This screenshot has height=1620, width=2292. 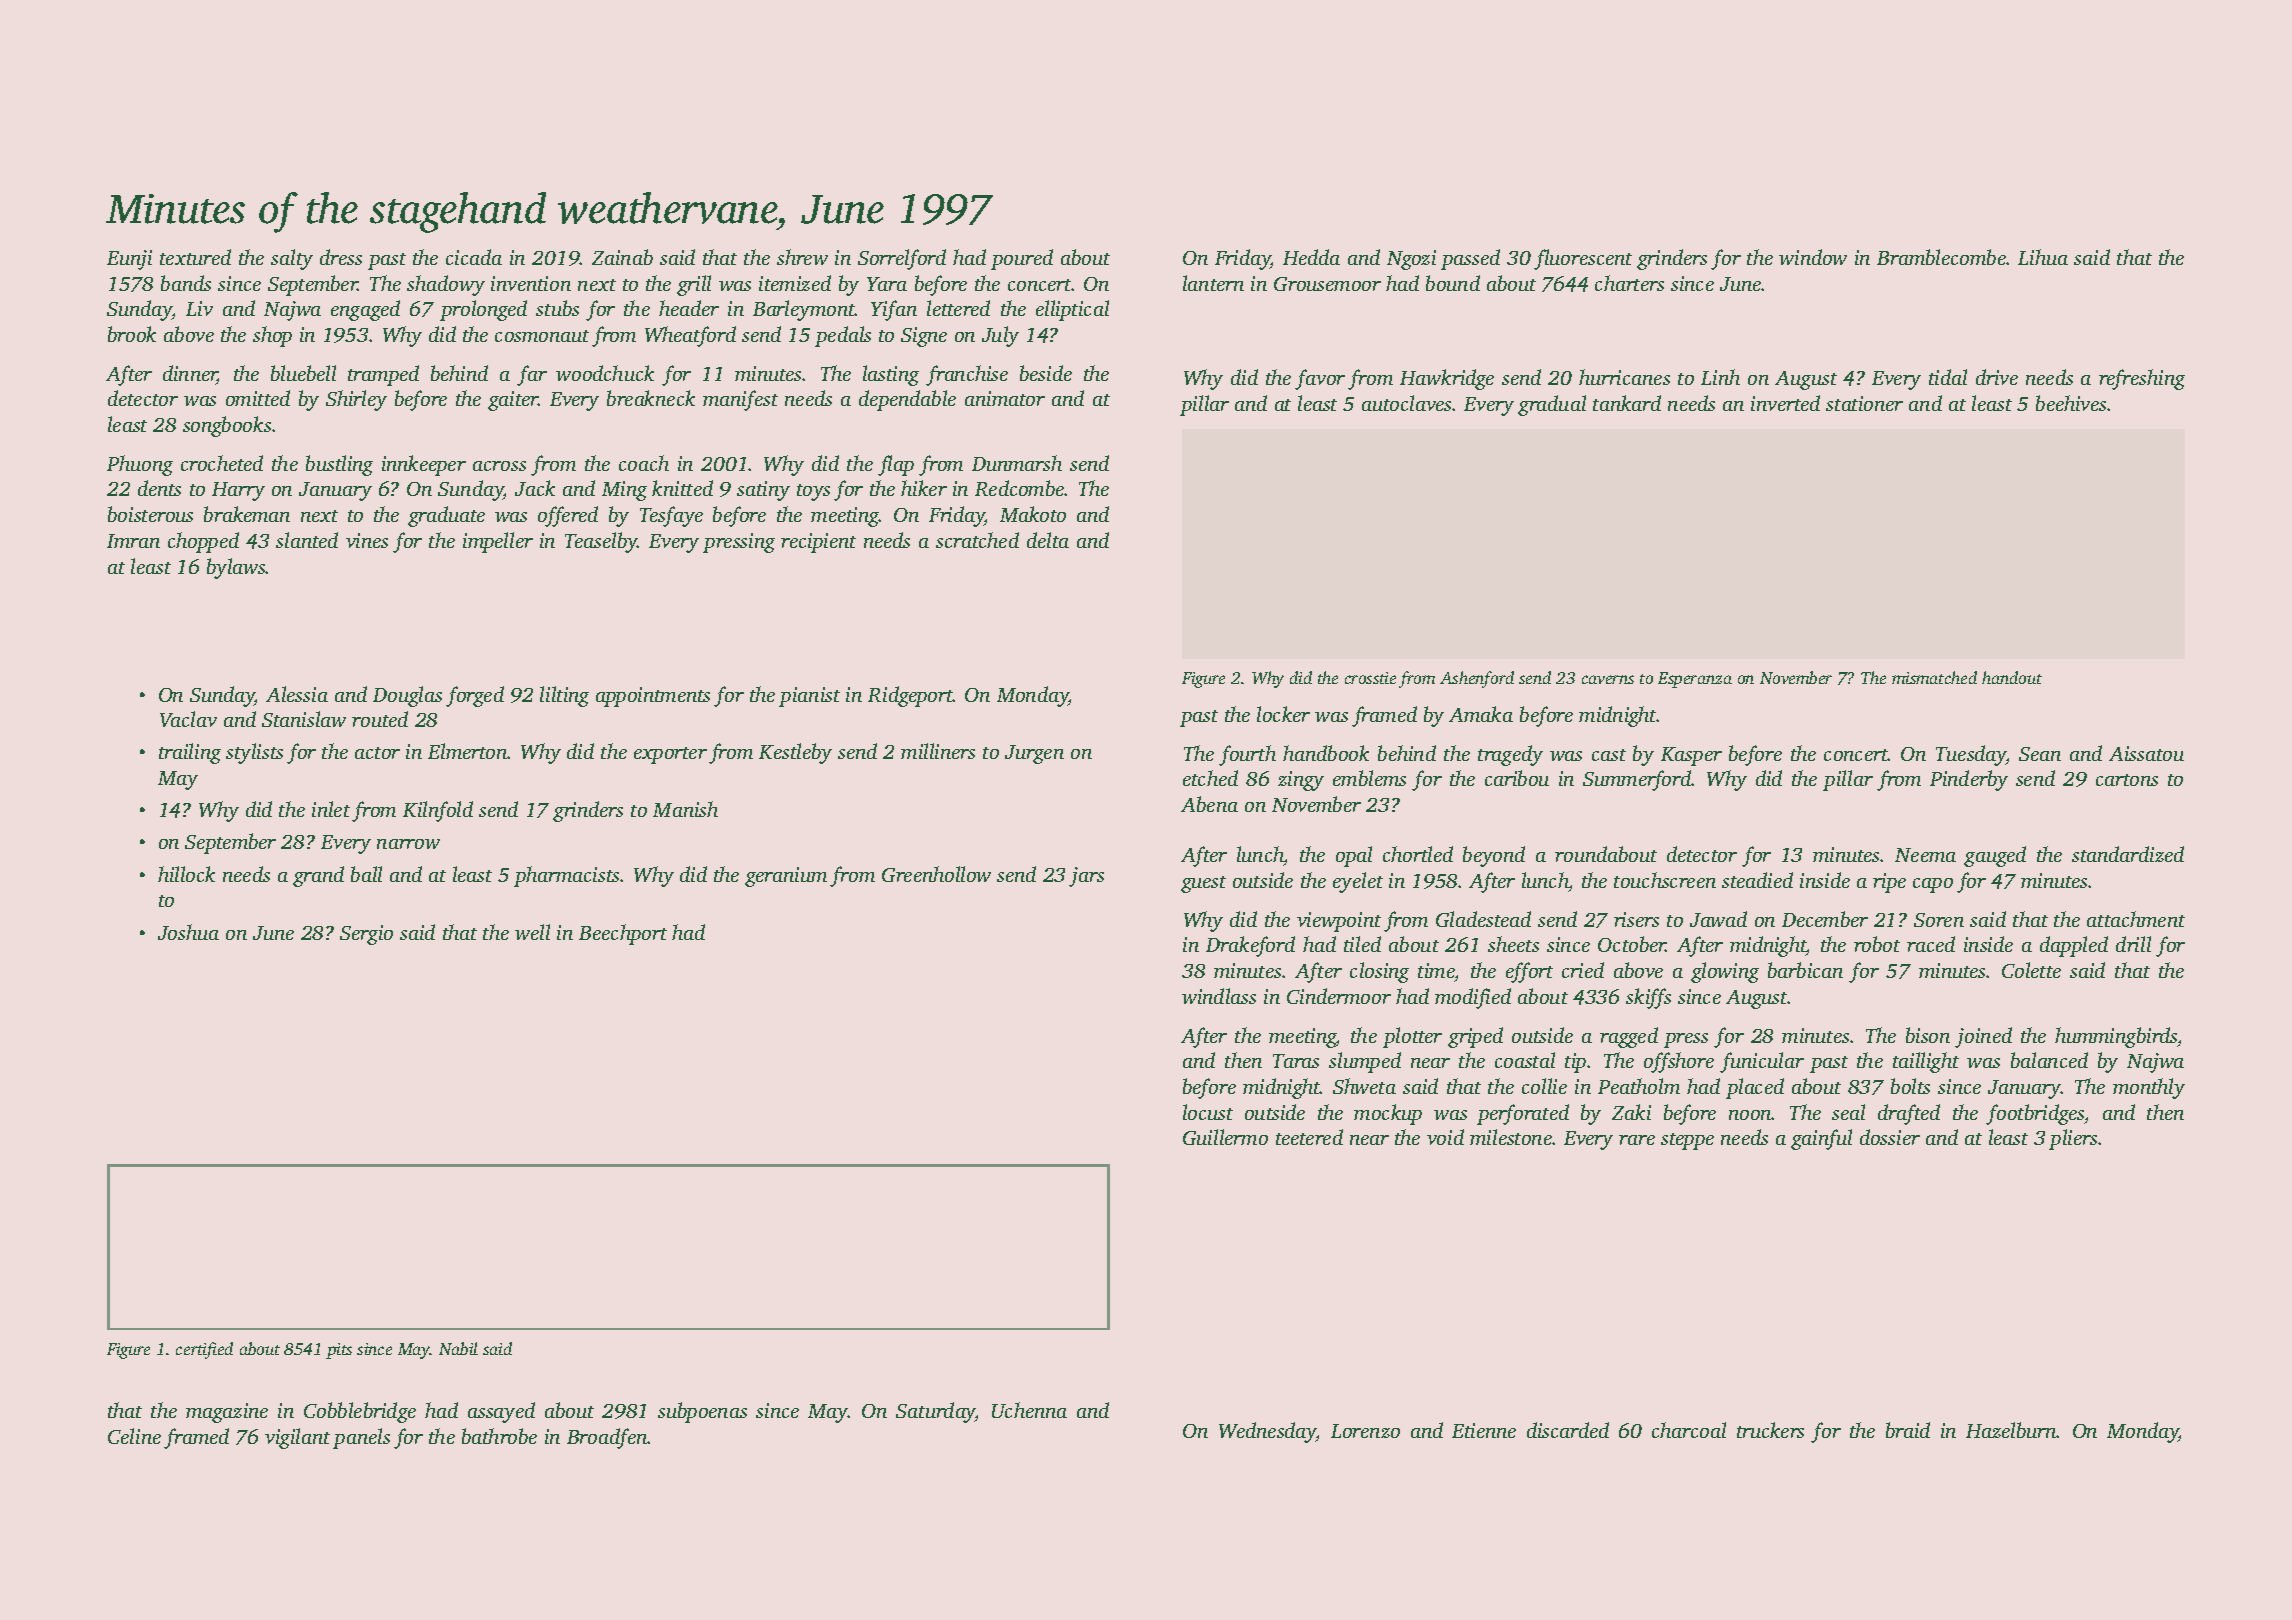 I want to click on beehives, so click(x=2072, y=403).
